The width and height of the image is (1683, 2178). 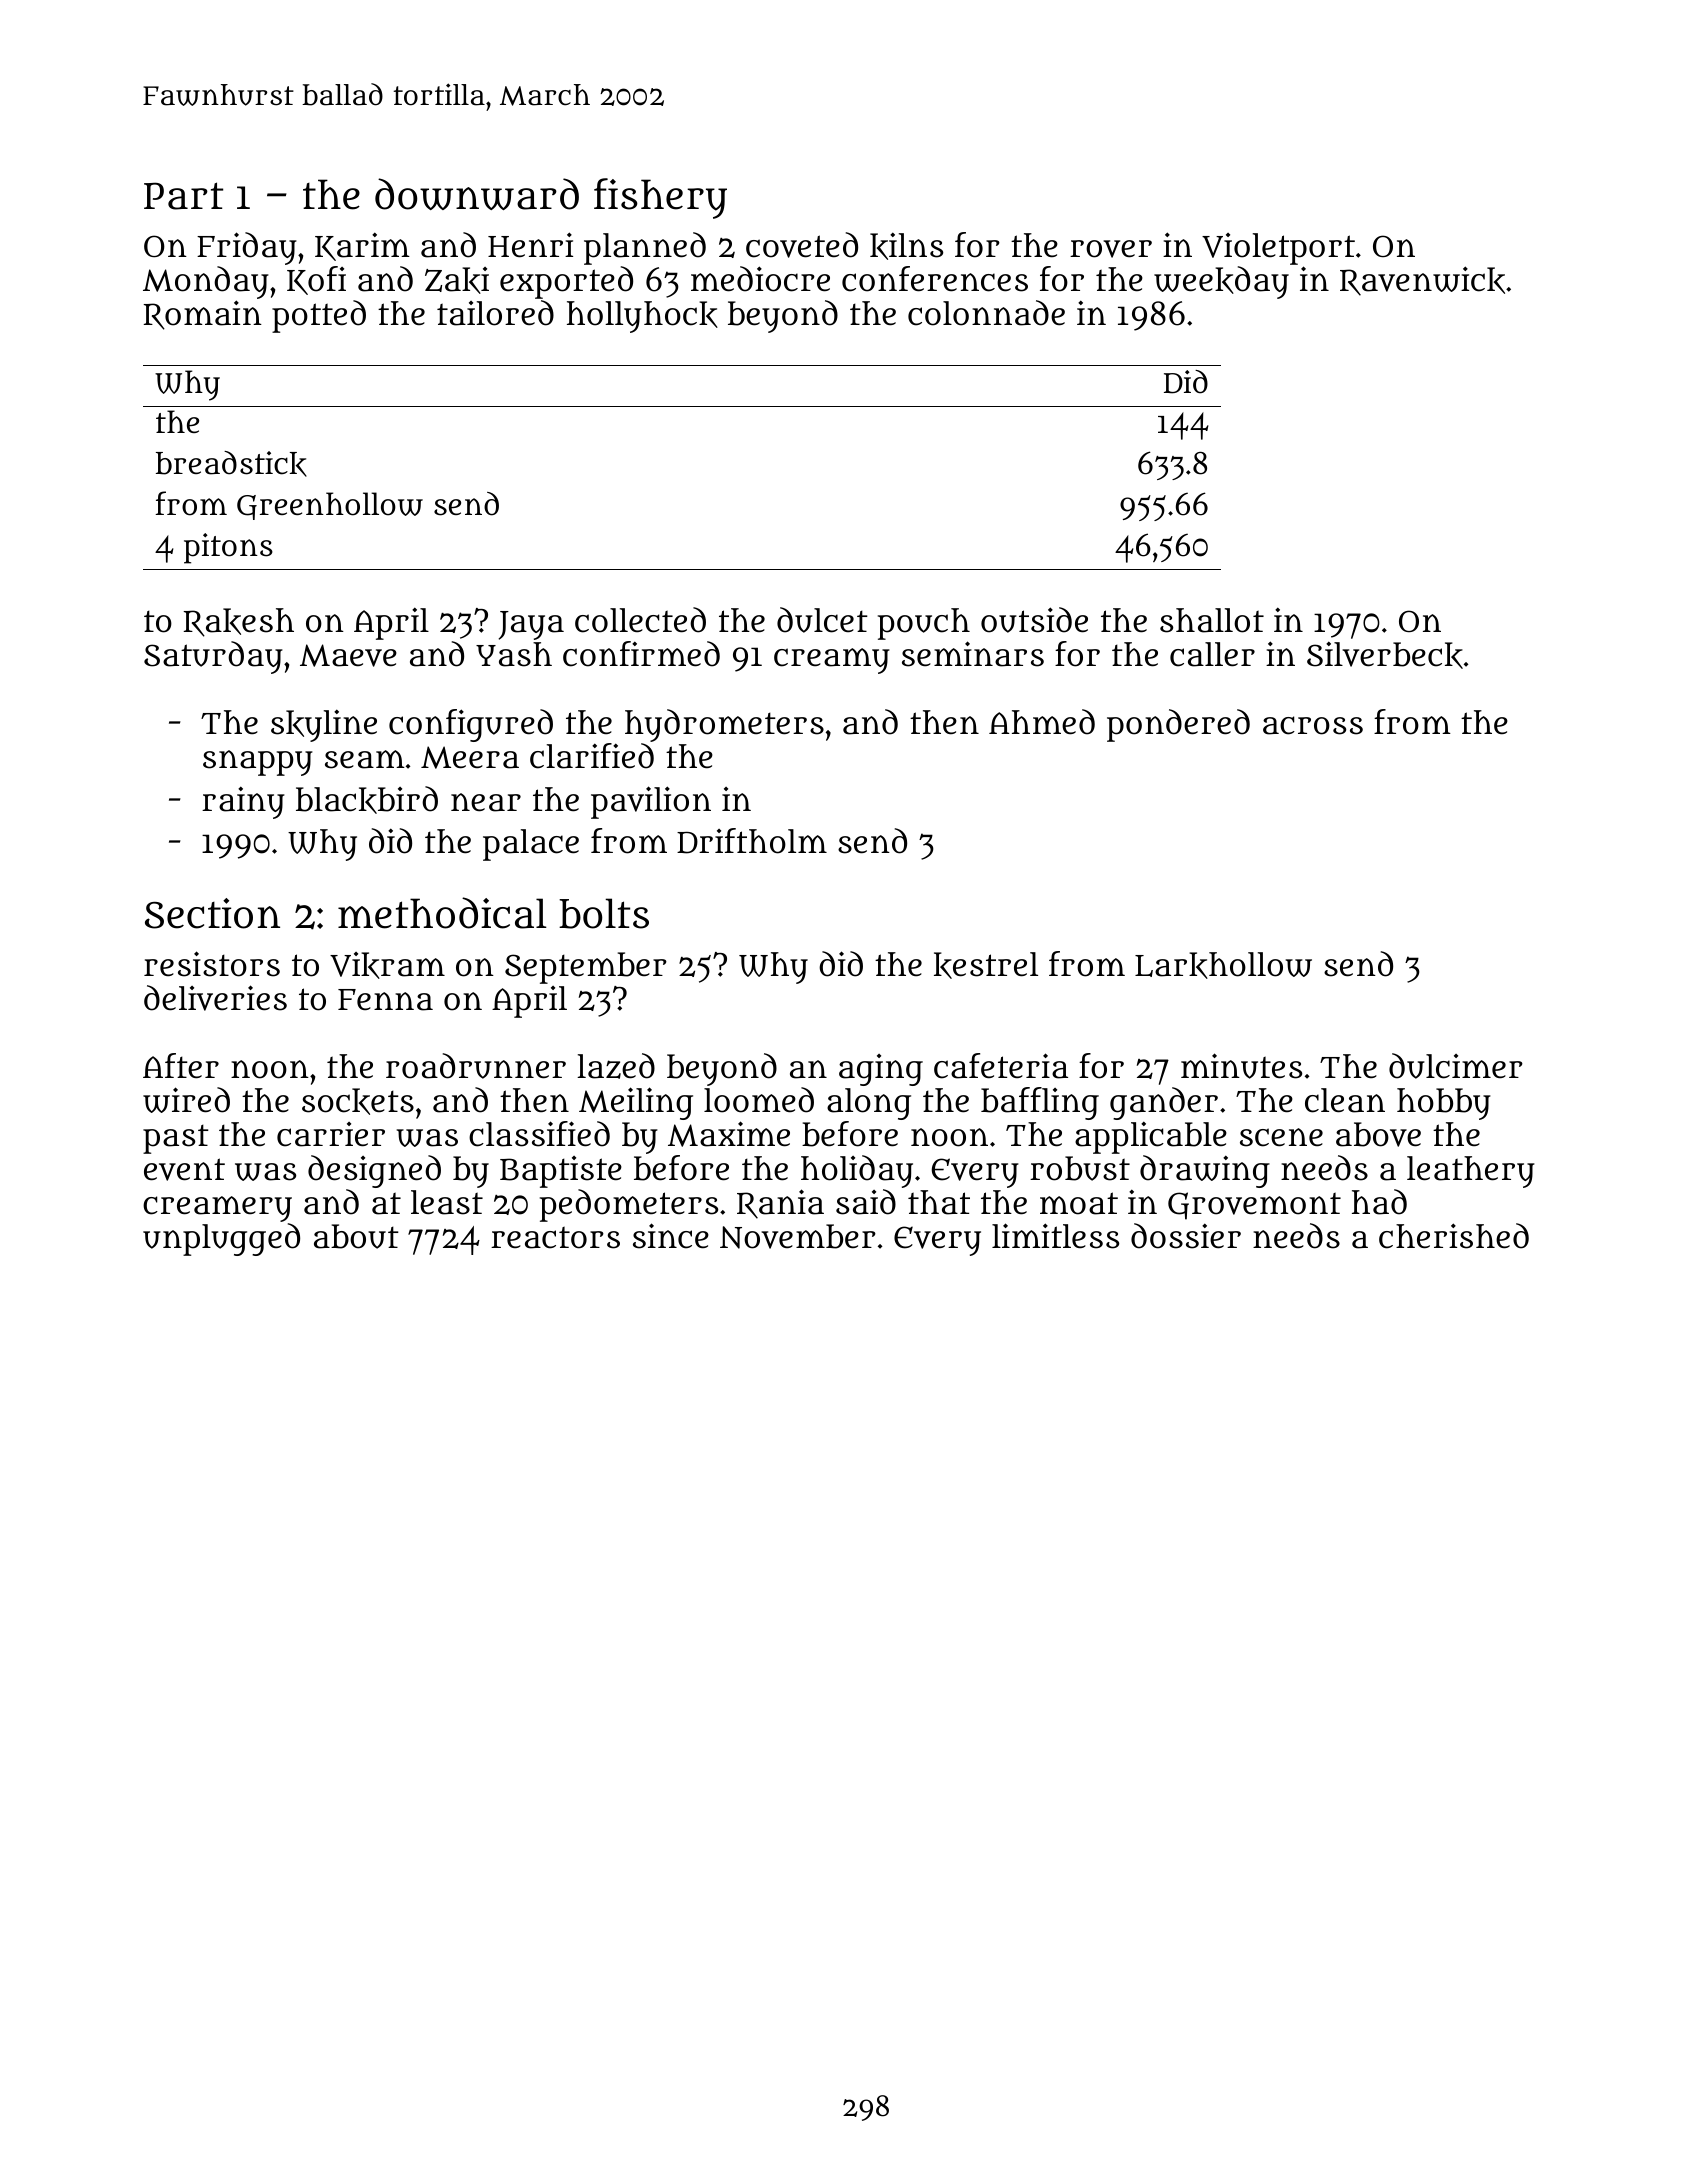 I want to click on unplugged, so click(x=221, y=1239).
